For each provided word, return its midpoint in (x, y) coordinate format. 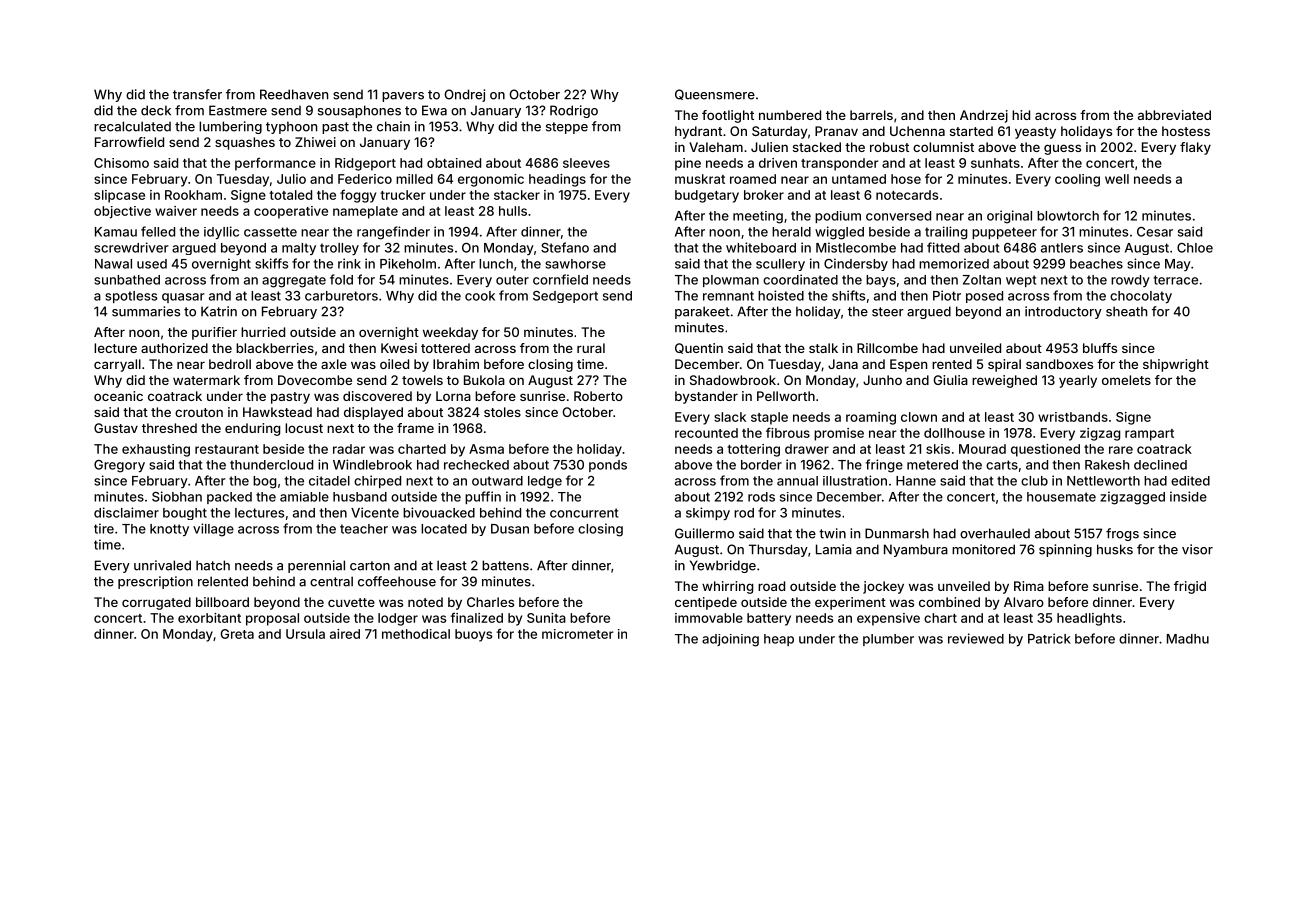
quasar (183, 298)
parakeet (702, 312)
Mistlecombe (856, 247)
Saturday (780, 132)
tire (104, 528)
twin (832, 533)
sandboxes (1059, 364)
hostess (1186, 131)
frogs (1122, 534)
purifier (214, 333)
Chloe (1195, 248)
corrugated (156, 603)
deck (156, 110)
